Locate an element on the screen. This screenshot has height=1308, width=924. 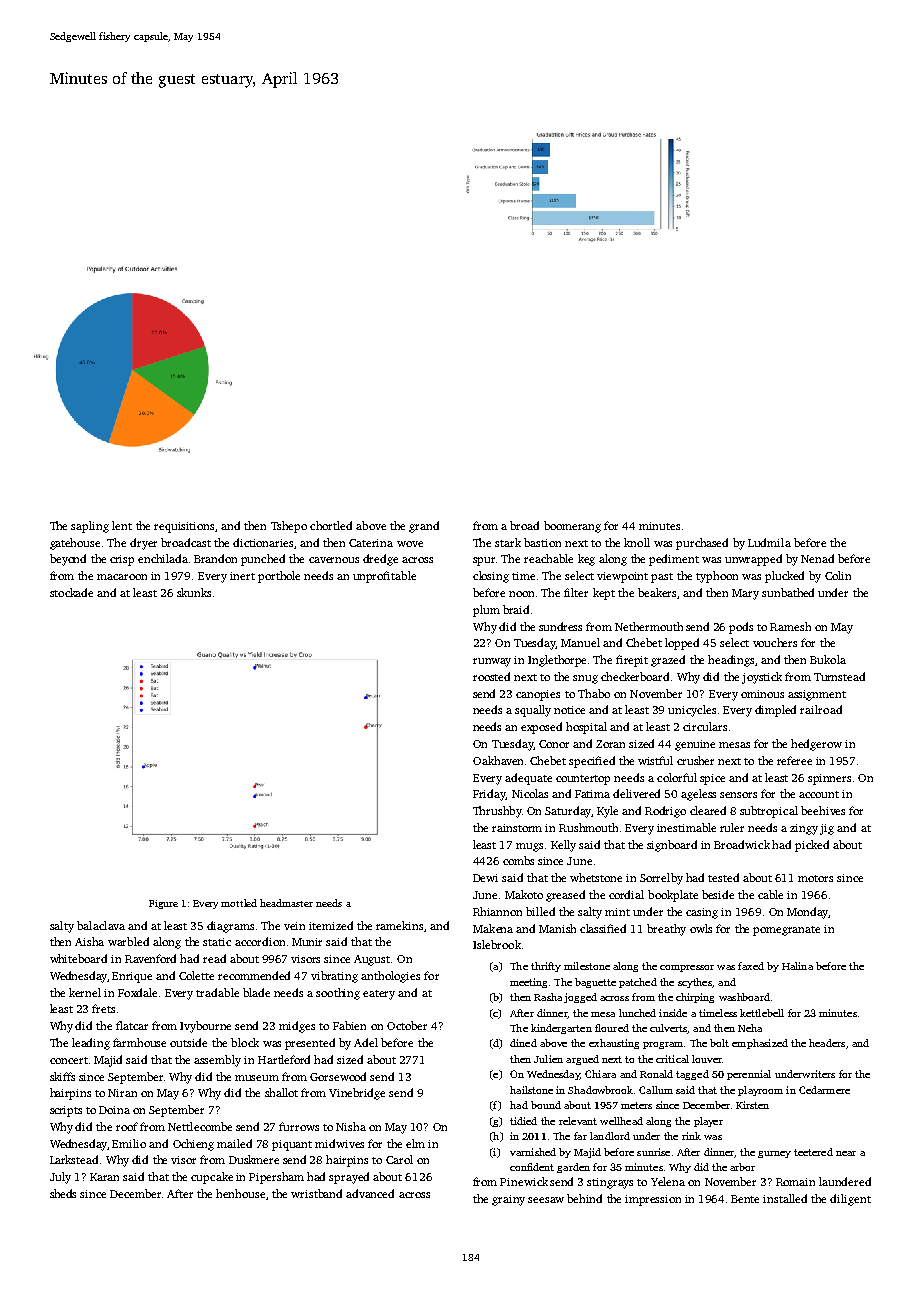
grainy is located at coordinates (508, 1200).
